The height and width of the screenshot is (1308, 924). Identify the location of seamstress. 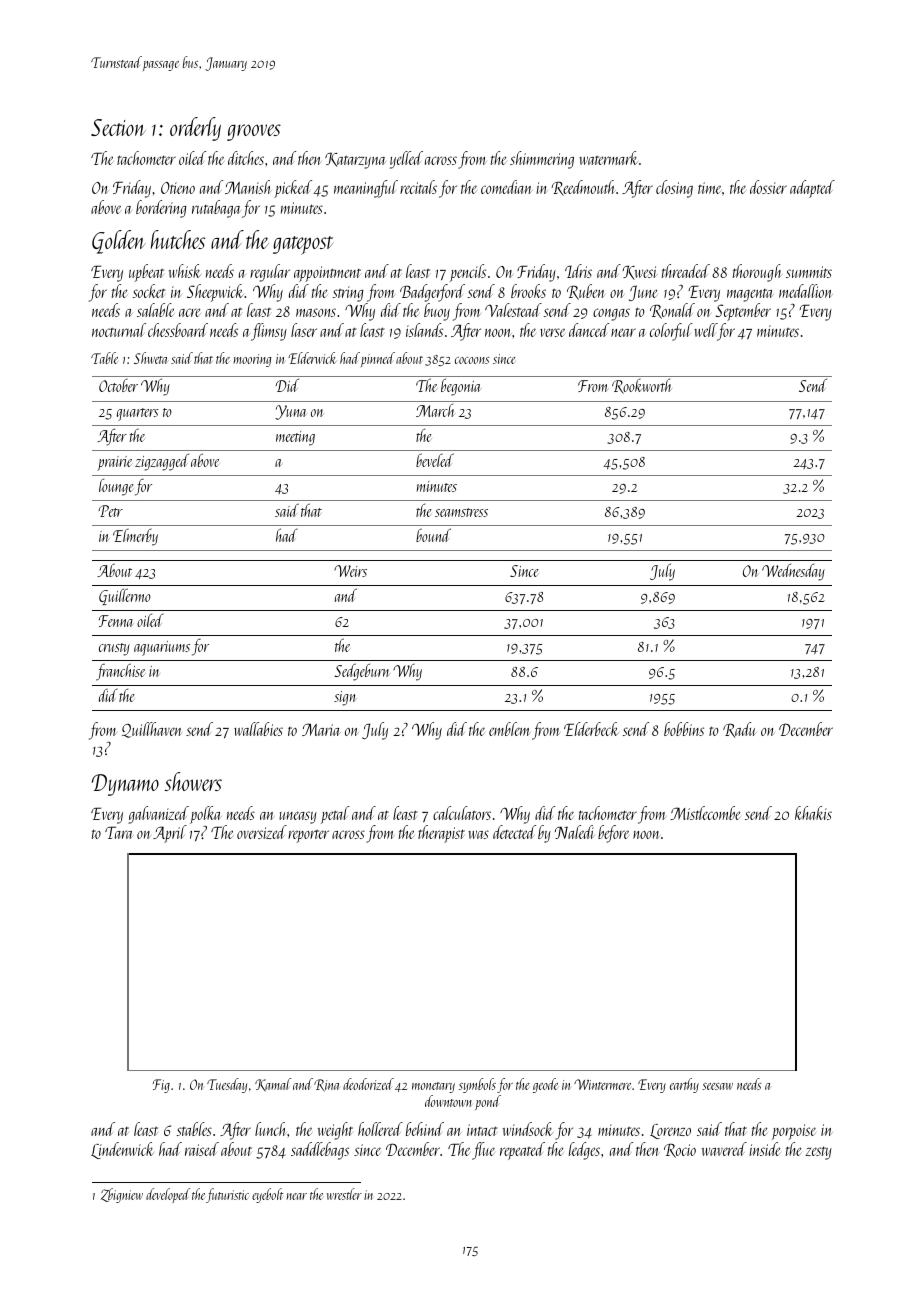
(461, 512).
